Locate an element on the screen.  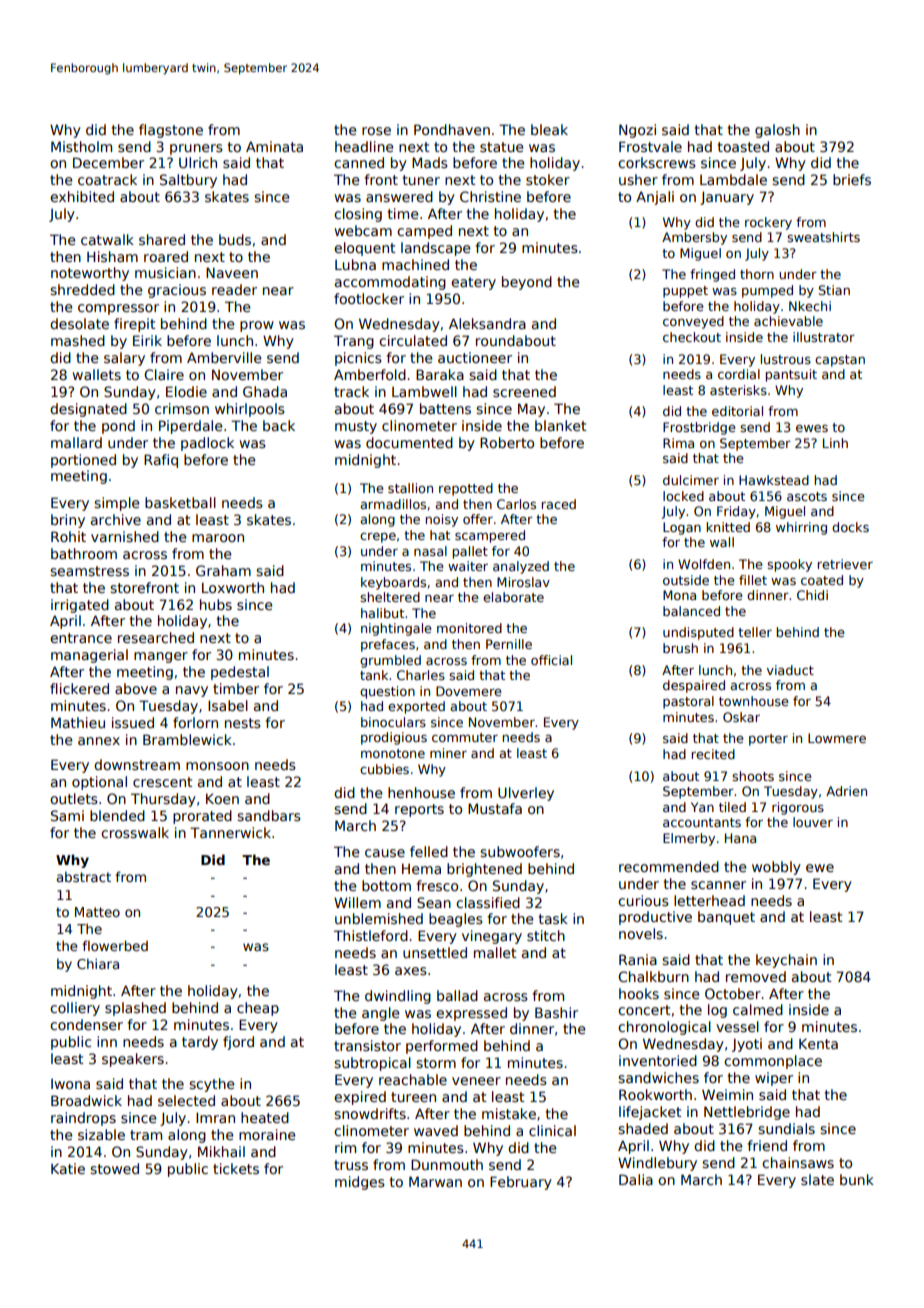
clinical is located at coordinates (552, 1130).
